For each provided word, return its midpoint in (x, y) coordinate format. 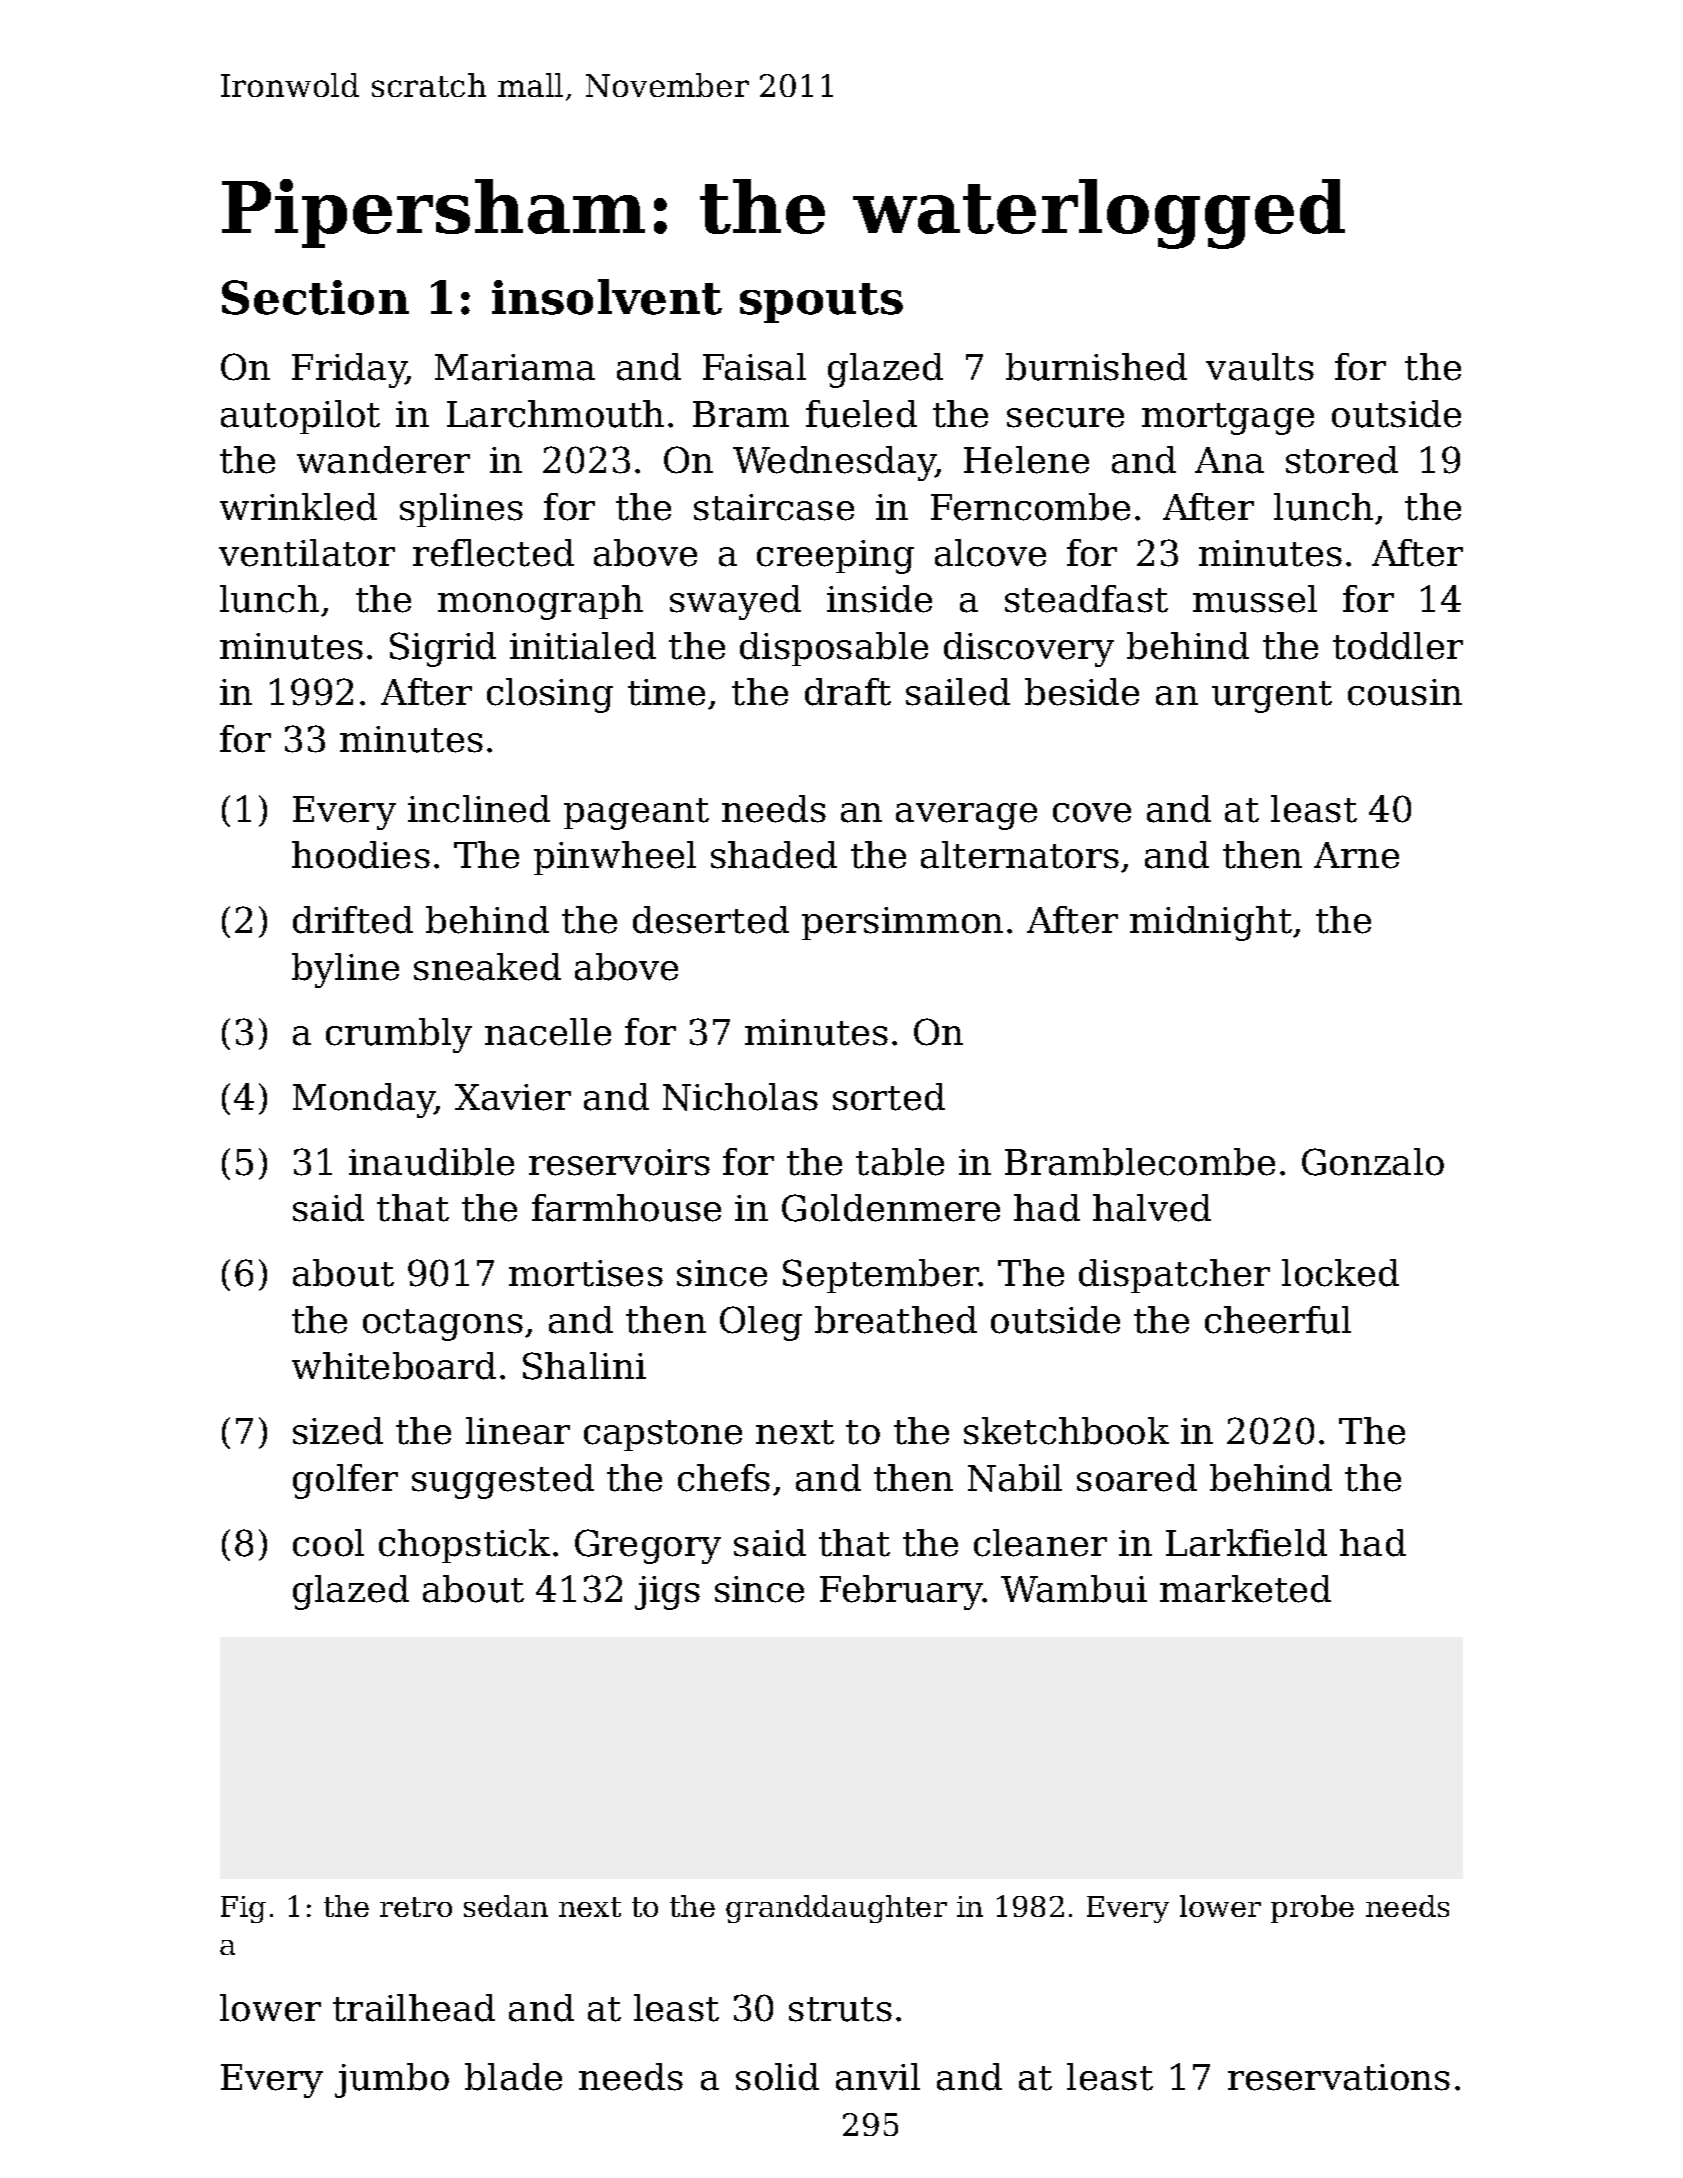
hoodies (361, 855)
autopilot (300, 417)
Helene (1026, 460)
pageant (636, 814)
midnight (1211, 923)
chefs (724, 1478)
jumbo (392, 2080)
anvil (878, 2077)
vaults (1260, 367)
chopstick (464, 1546)
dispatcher (1174, 1276)
